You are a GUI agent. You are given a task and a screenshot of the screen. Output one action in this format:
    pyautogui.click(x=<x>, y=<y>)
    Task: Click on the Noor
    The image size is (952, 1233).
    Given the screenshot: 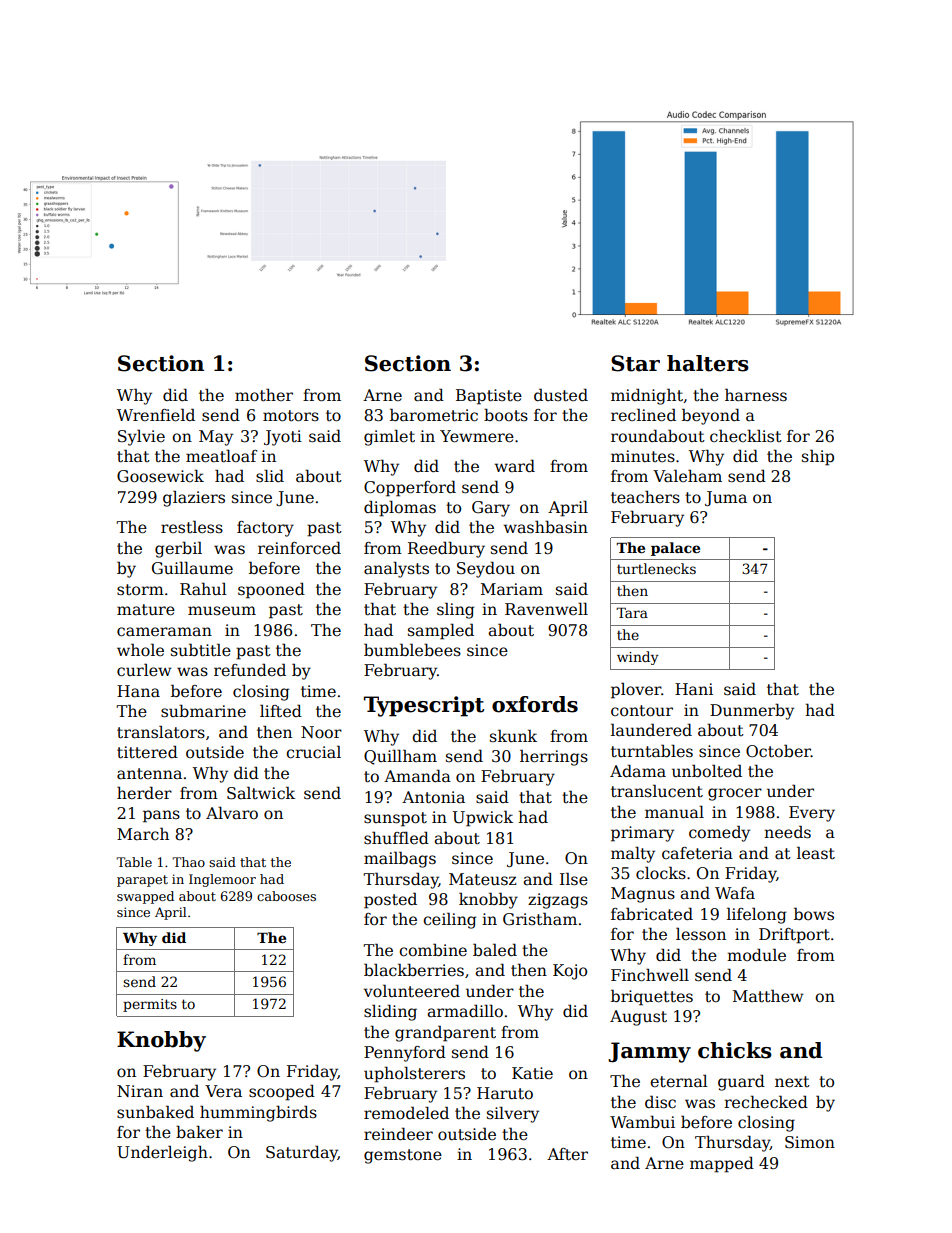 What is the action you would take?
    pyautogui.click(x=321, y=732)
